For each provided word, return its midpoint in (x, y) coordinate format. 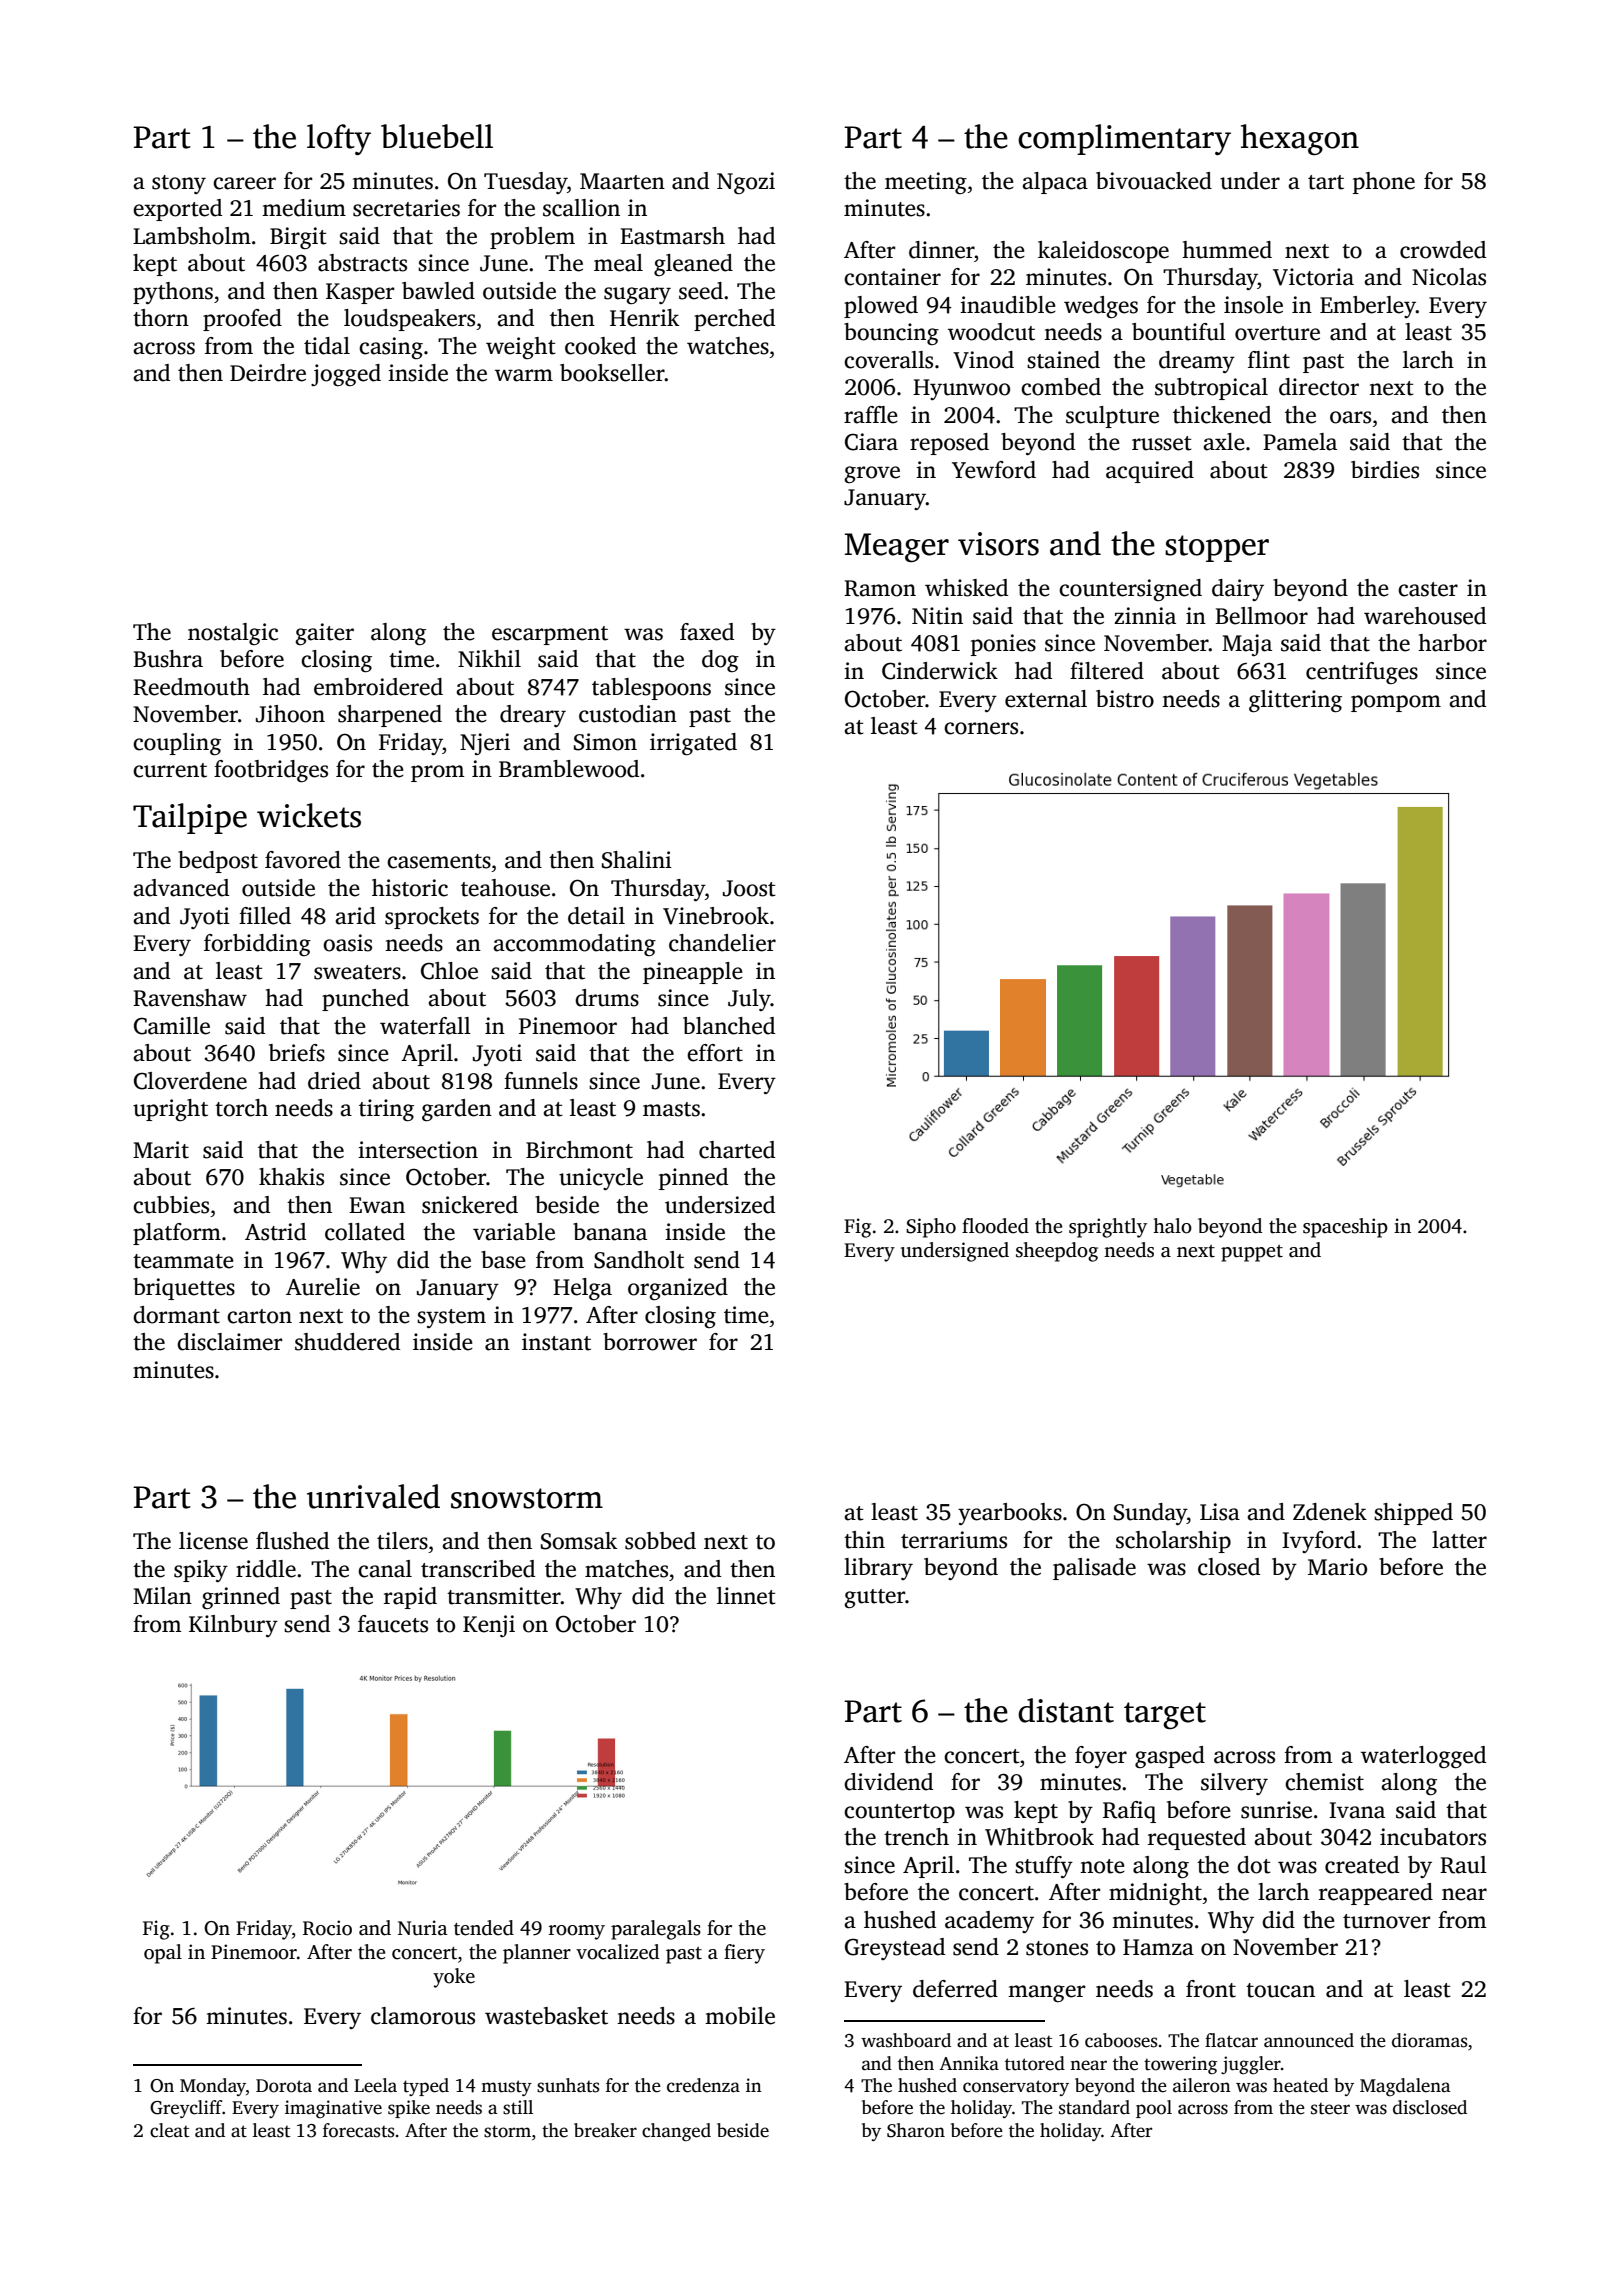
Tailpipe (190, 818)
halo (1172, 1226)
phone (1384, 183)
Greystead (895, 1949)
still (518, 2107)
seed (701, 291)
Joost (749, 888)
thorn (161, 318)
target (1165, 1715)
